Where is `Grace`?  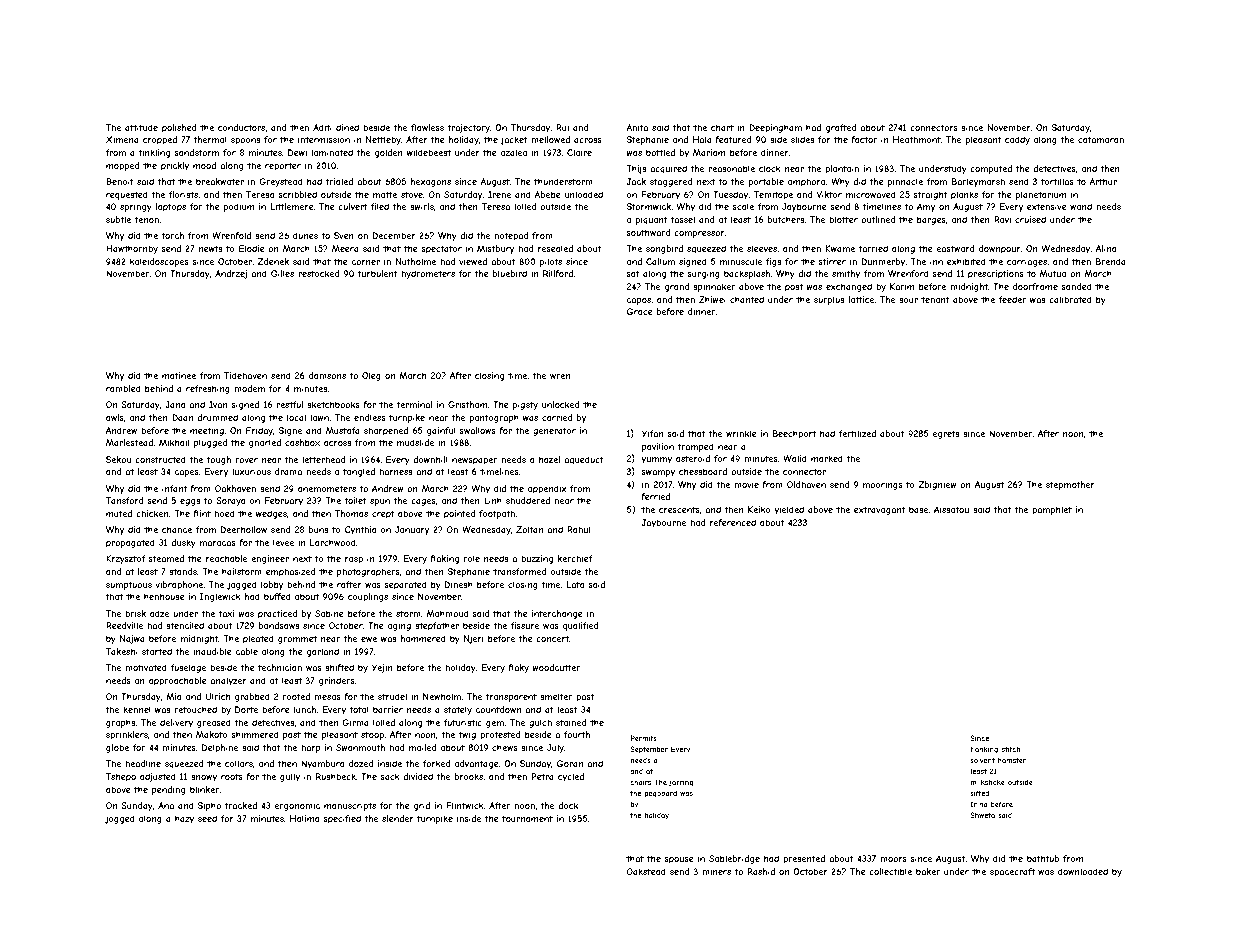 Grace is located at coordinates (640, 311).
